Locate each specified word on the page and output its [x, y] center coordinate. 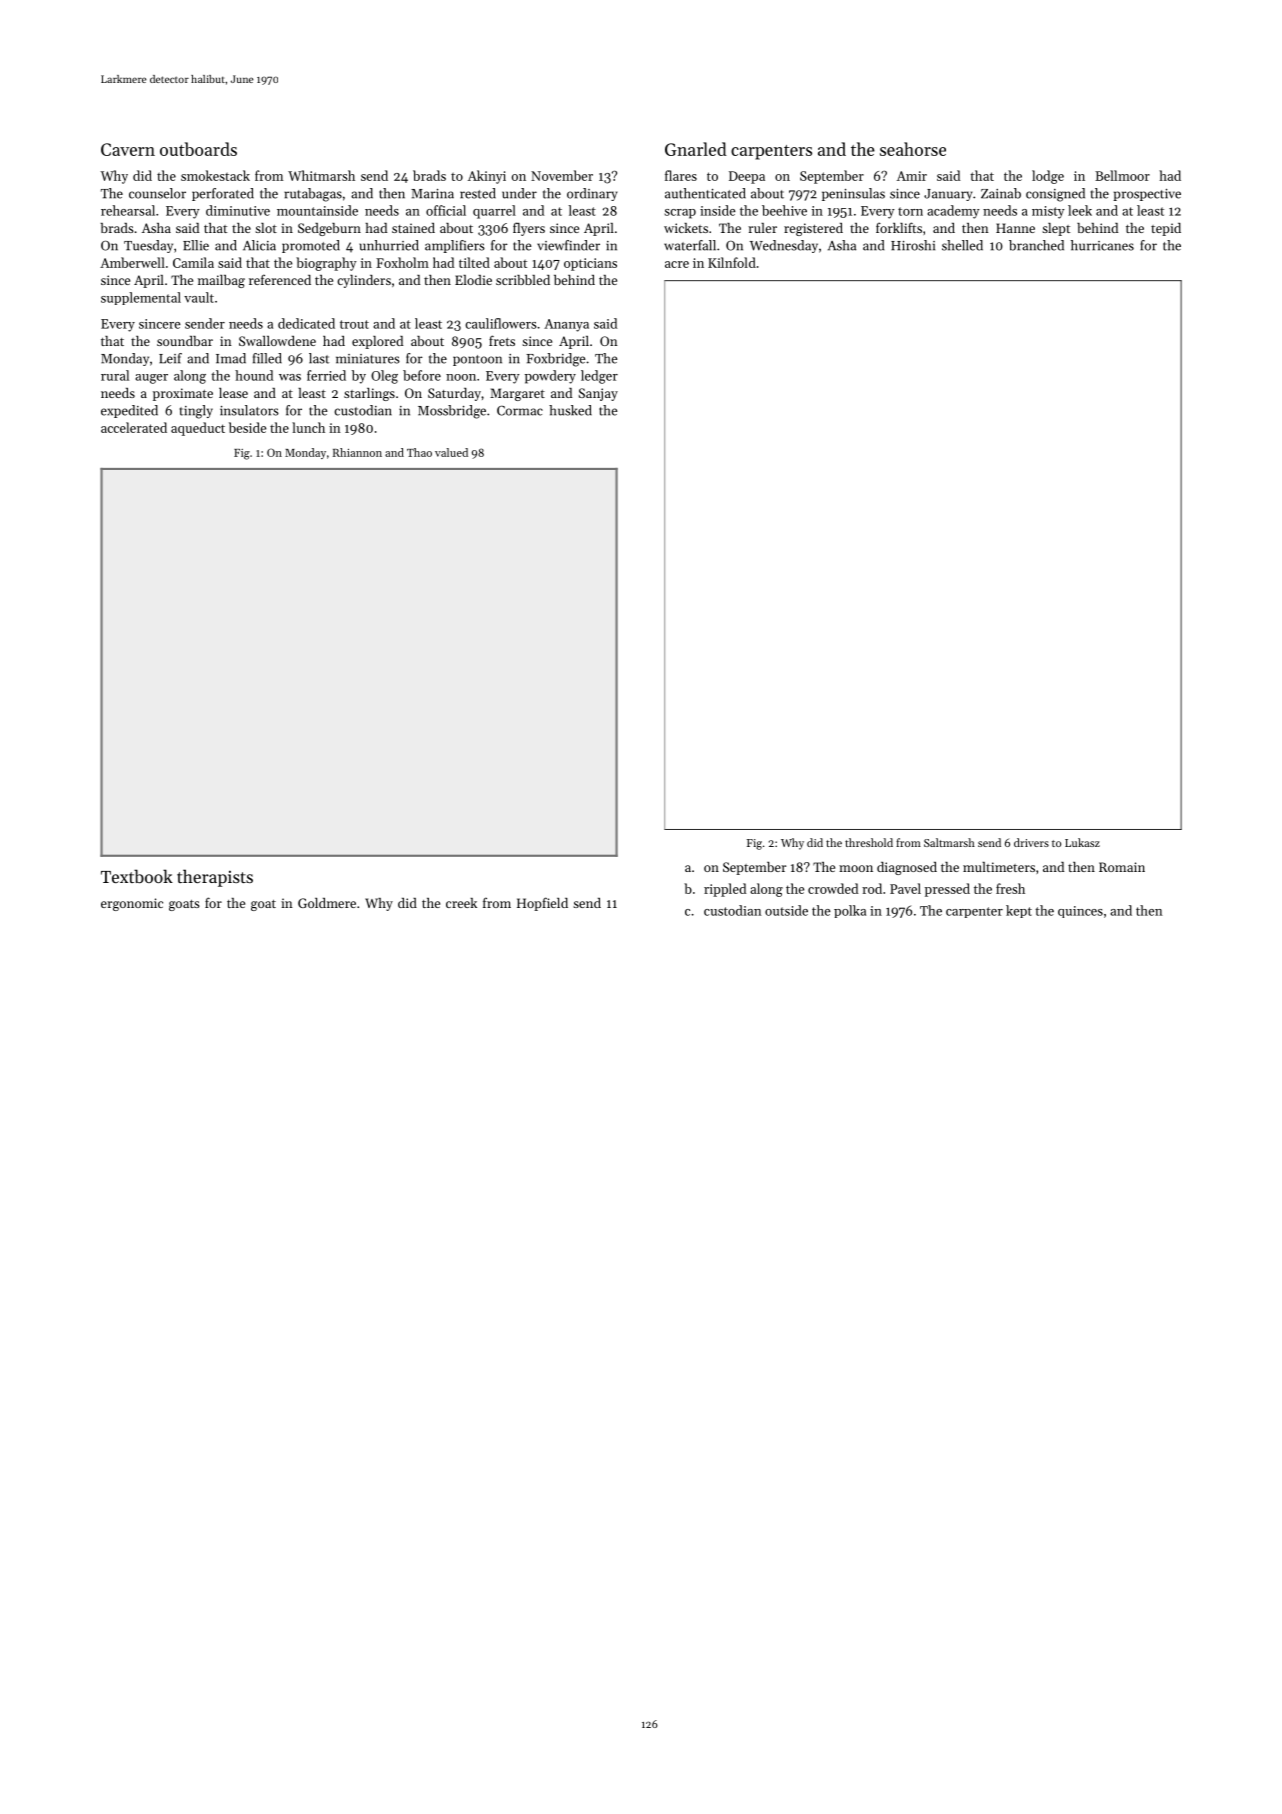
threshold [869, 842]
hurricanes [1102, 245]
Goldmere [327, 903]
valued [451, 452]
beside [247, 427]
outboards [198, 149]
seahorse [913, 149]
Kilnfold [732, 262]
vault [199, 297]
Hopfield [542, 904]
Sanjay [598, 394]
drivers [1031, 842]
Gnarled [696, 149]
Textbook [137, 876]
